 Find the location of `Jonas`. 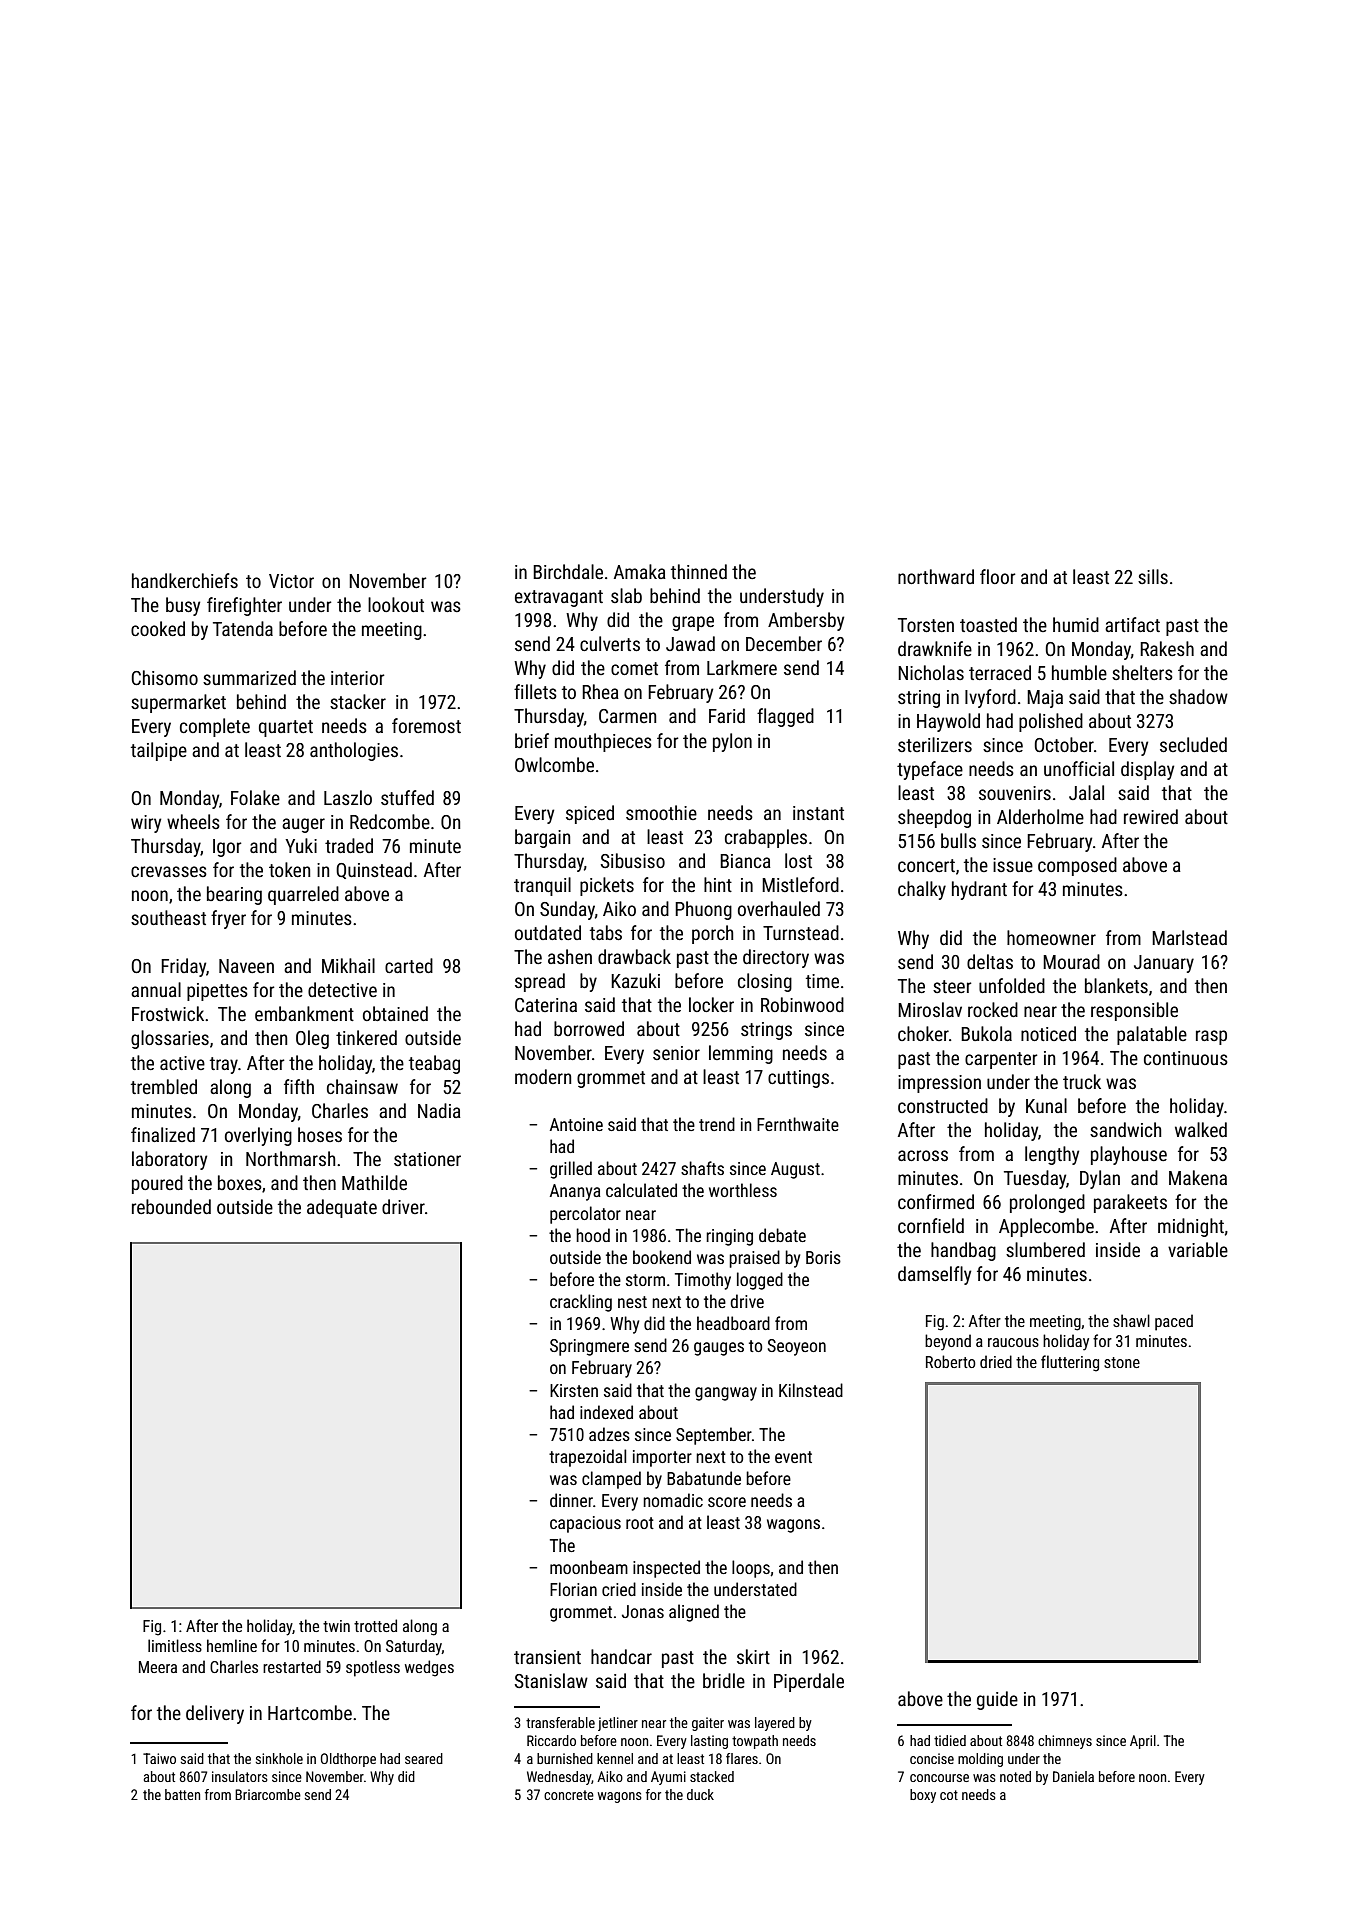

Jonas is located at coordinates (643, 1611).
